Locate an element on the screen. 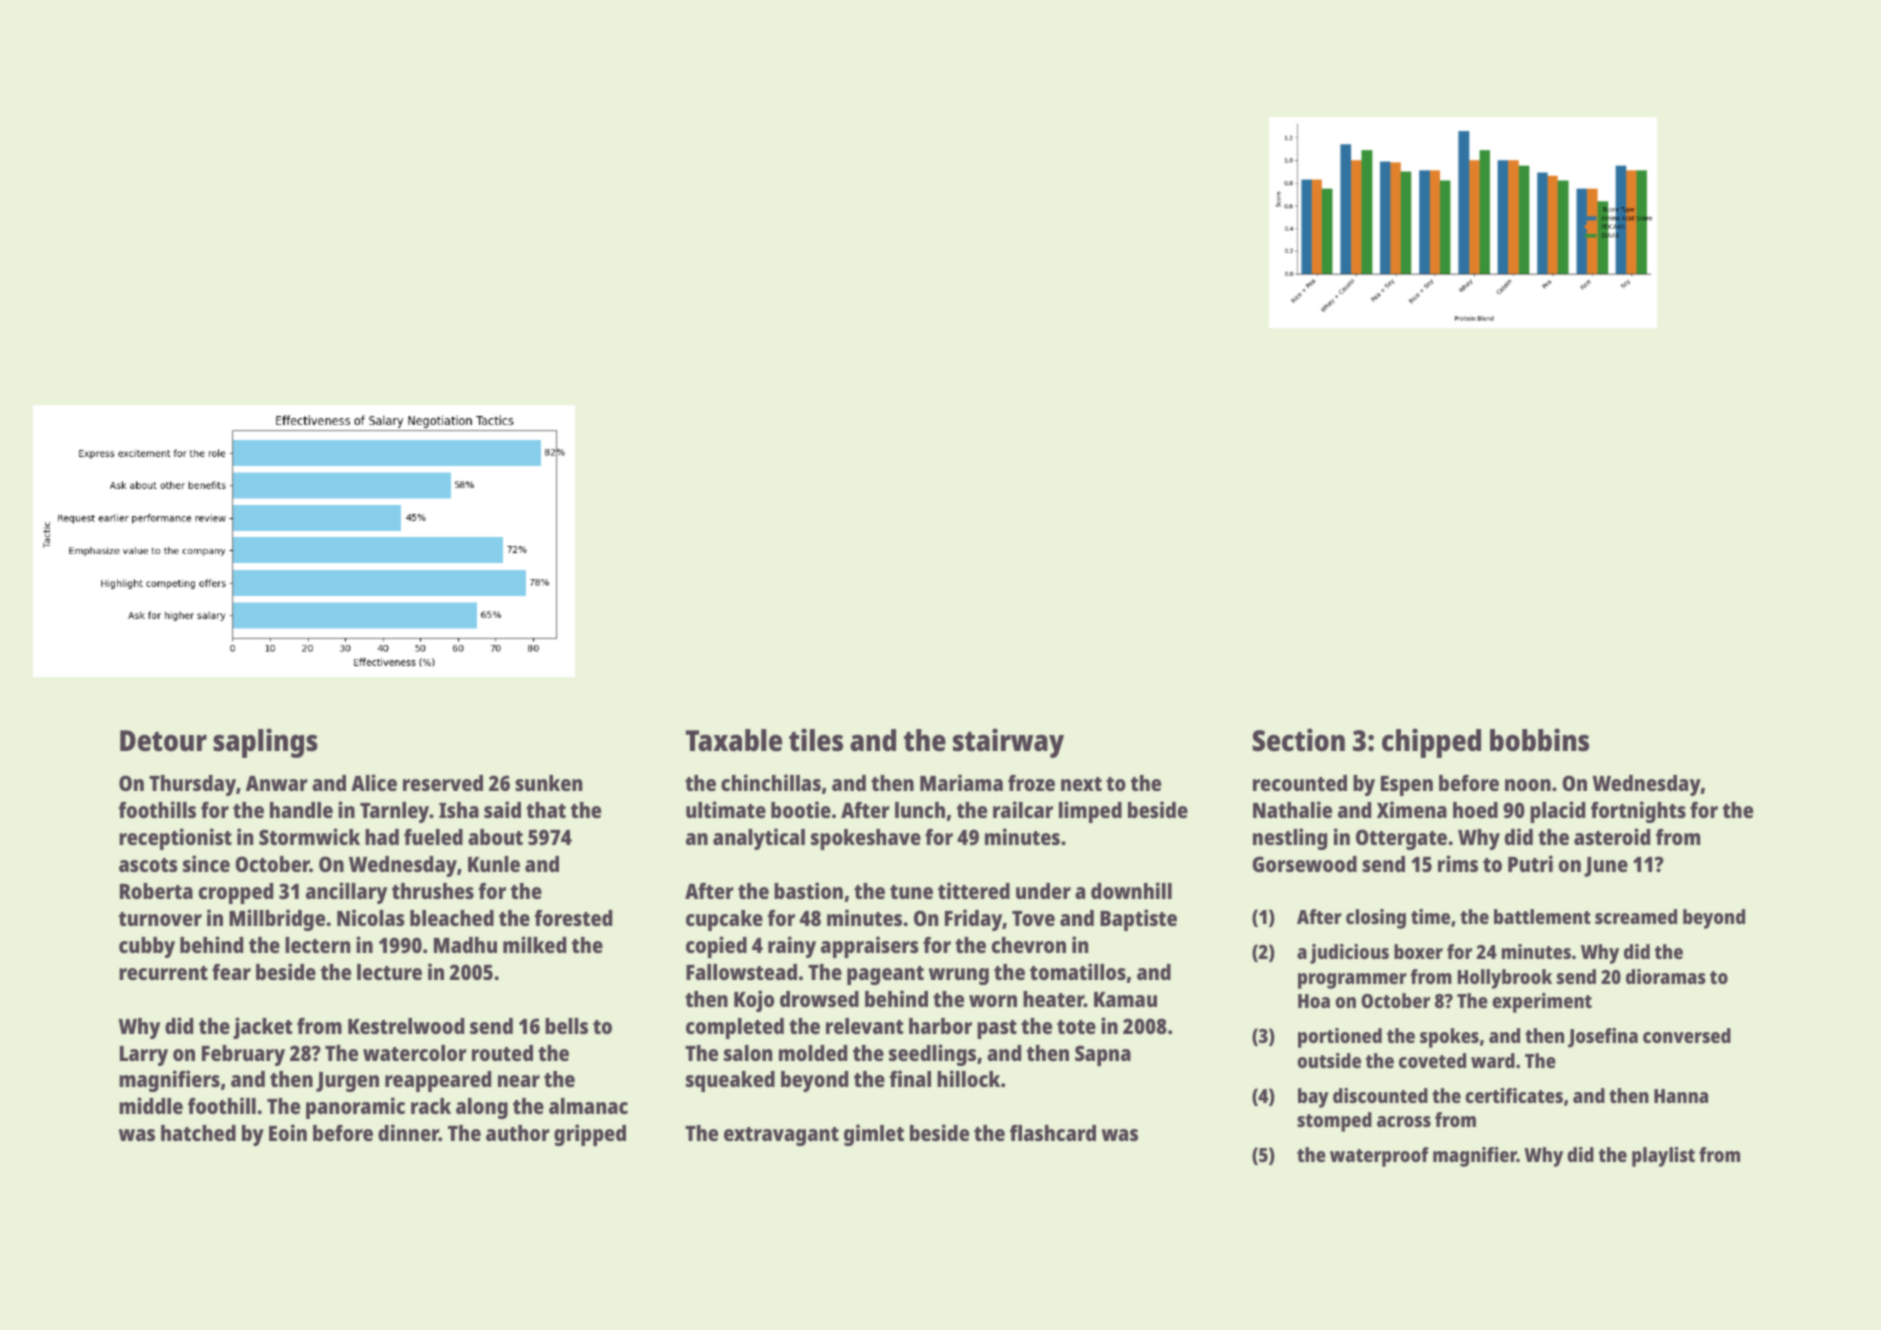 Image resolution: width=1881 pixels, height=1330 pixels. forested is located at coordinates (573, 918).
